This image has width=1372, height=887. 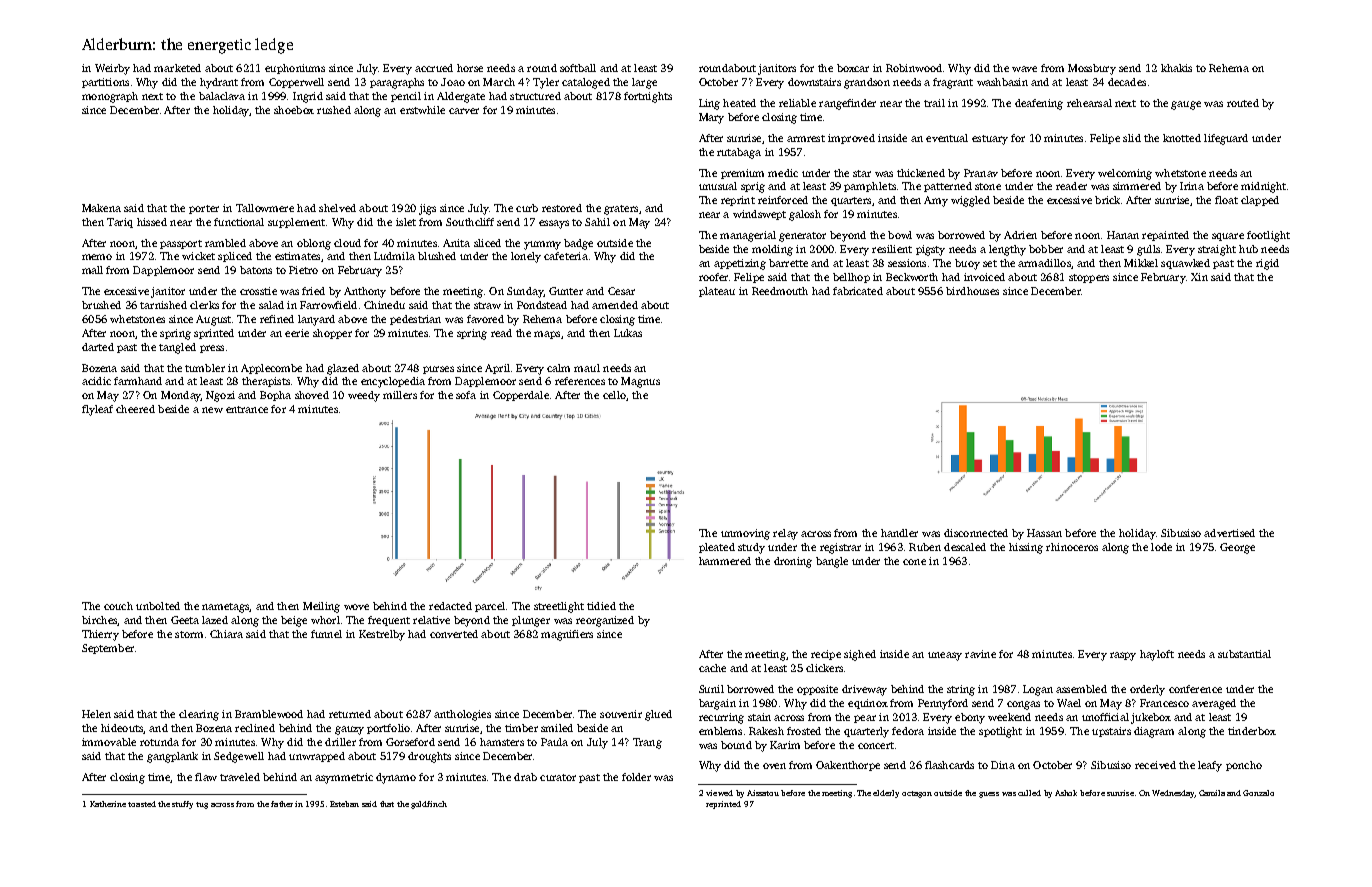 What do you see at coordinates (97, 257) in the image?
I see `memo` at bounding box center [97, 257].
